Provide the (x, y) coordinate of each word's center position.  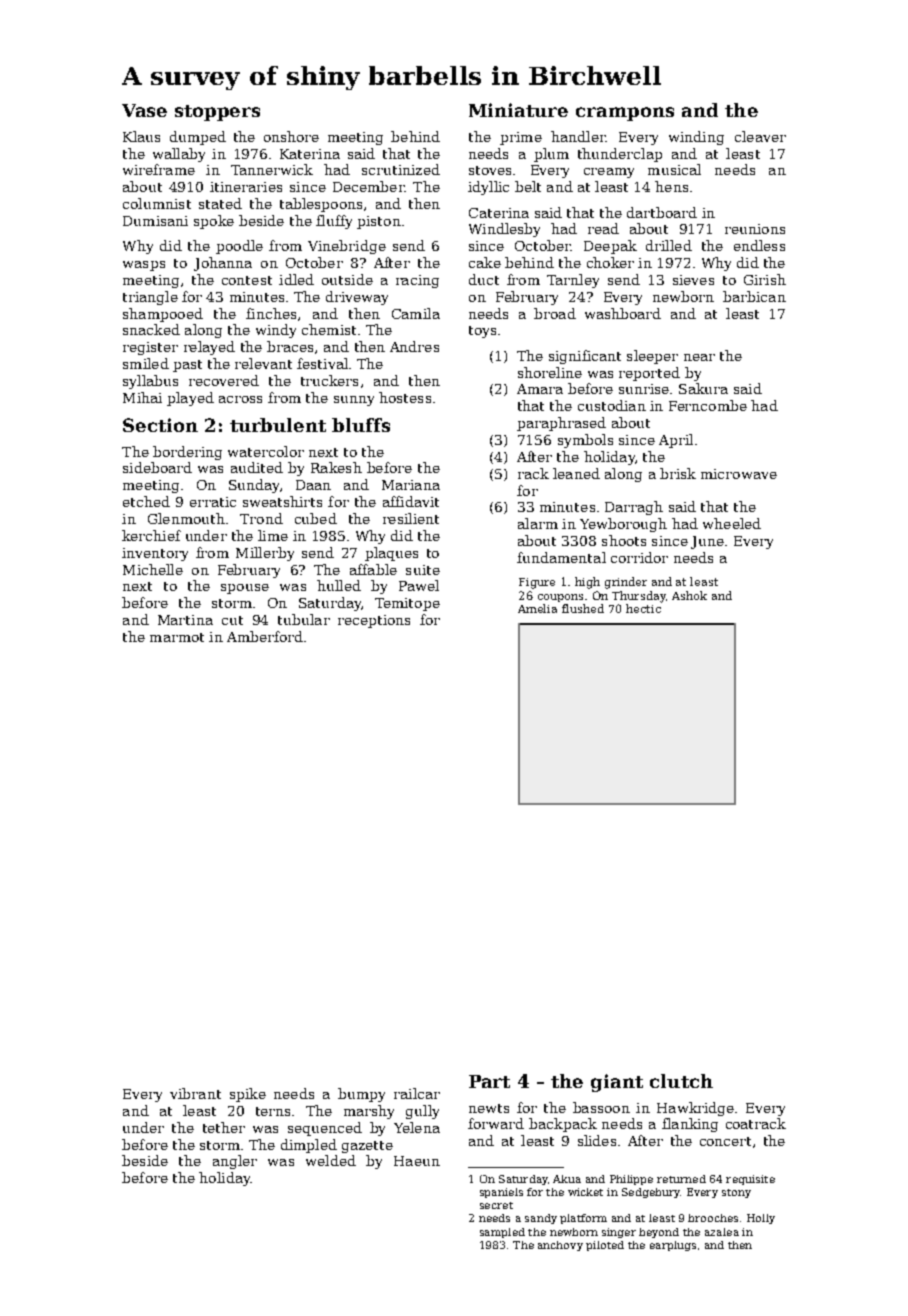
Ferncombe (708, 405)
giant (617, 1083)
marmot (177, 637)
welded (331, 1160)
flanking (690, 1125)
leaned (576, 473)
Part (489, 1081)
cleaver (760, 136)
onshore (291, 136)
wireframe (159, 169)
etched (146, 501)
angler (235, 1162)
